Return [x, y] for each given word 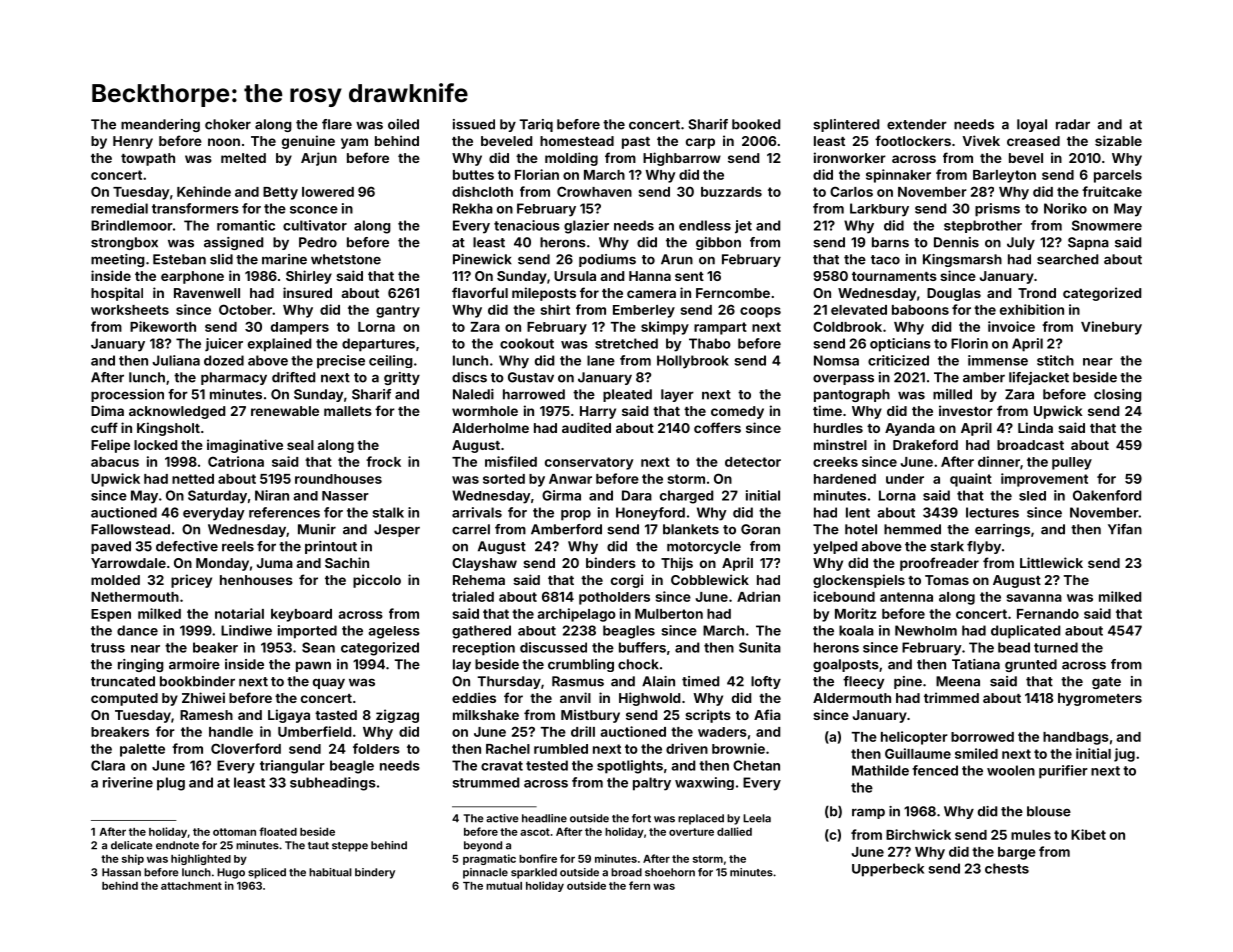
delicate [131, 845]
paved [111, 547]
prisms [997, 210]
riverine [128, 782]
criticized [898, 360]
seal [300, 445]
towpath [148, 159]
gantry [398, 311]
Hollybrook [693, 362]
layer [677, 395]
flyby [984, 547]
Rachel [508, 749]
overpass [843, 379]
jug [1124, 755]
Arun [677, 259]
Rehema [479, 580]
